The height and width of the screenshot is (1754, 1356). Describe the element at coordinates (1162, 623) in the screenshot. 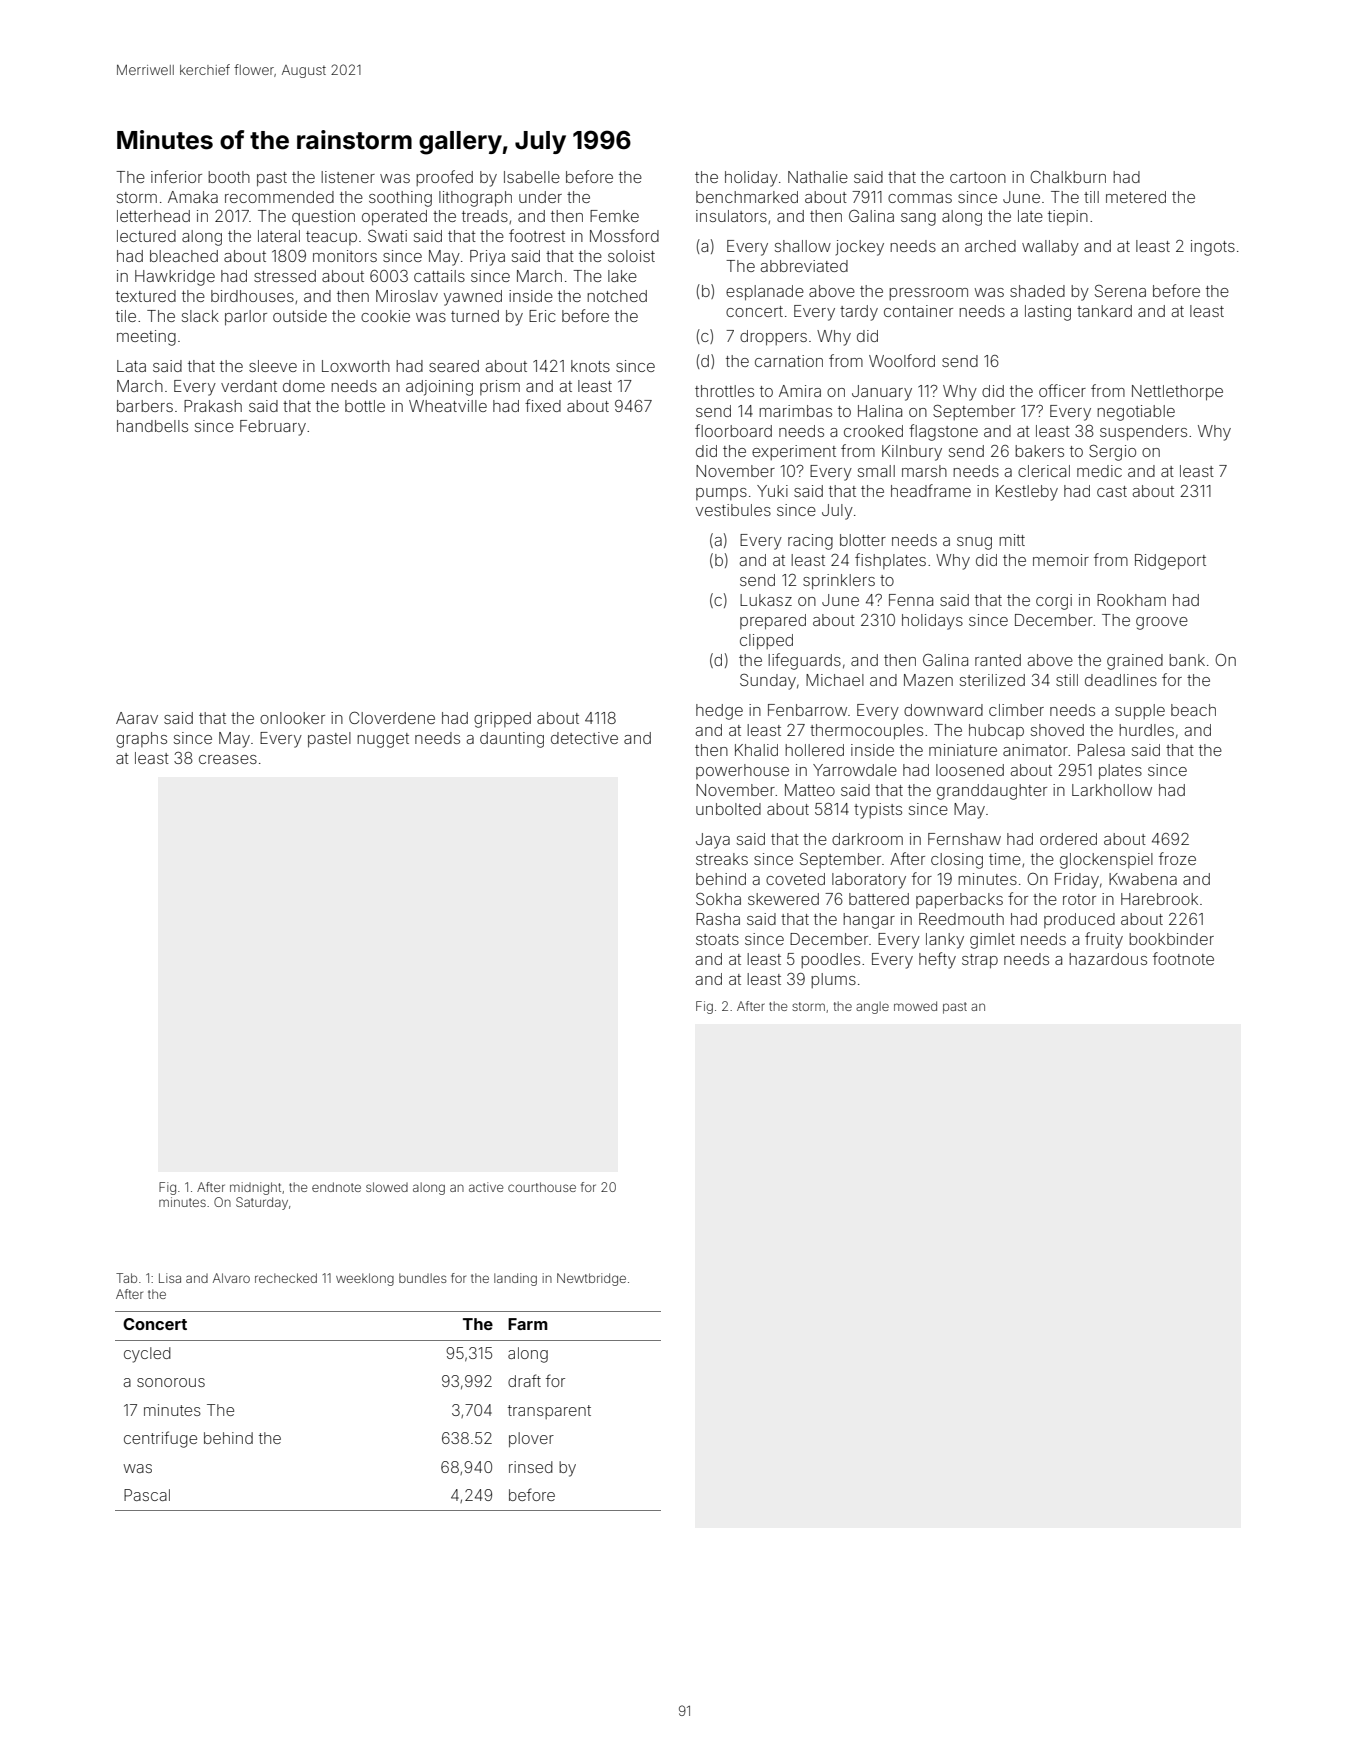

I see `groove` at that location.
